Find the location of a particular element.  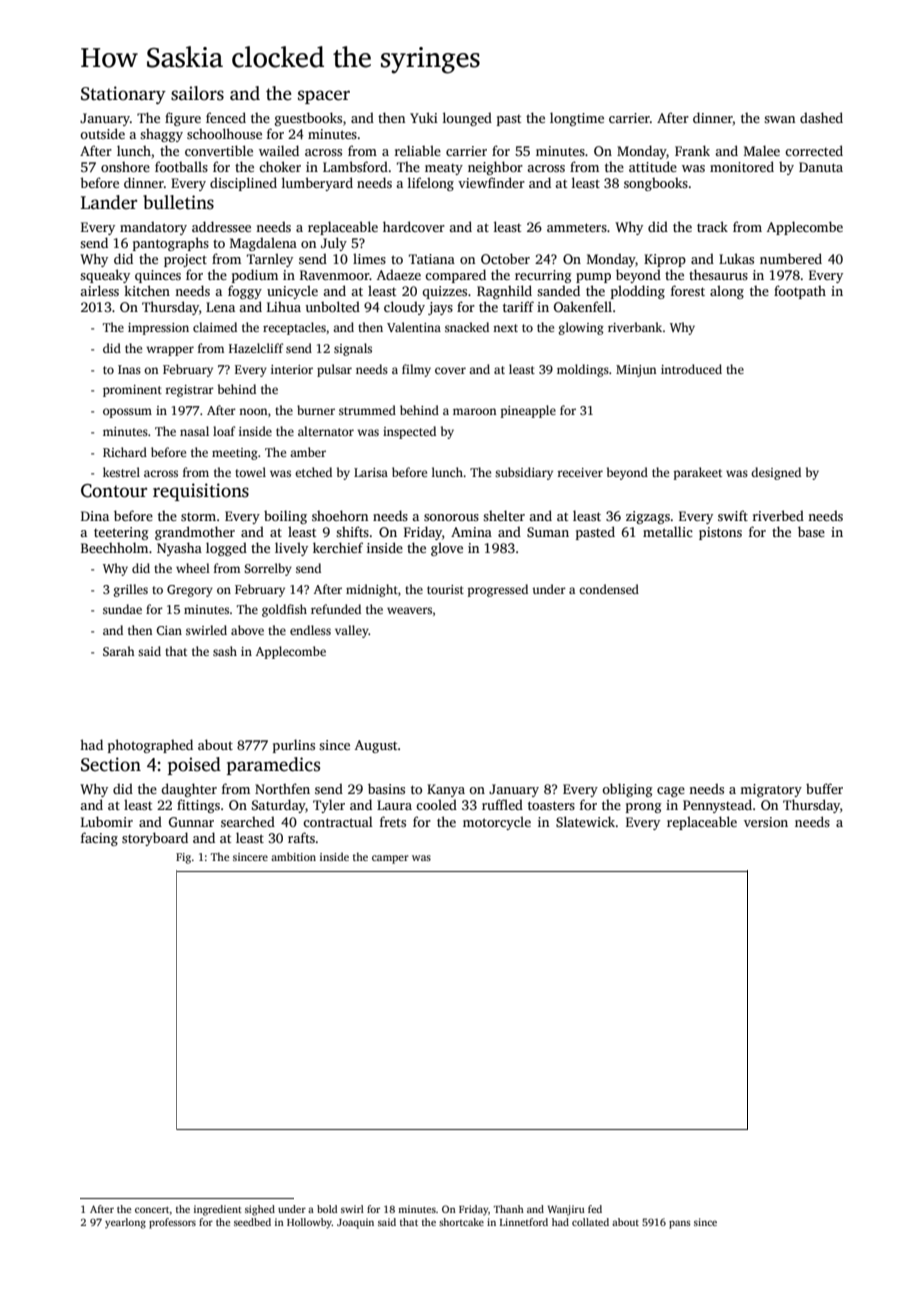

boiling is located at coordinates (285, 517).
